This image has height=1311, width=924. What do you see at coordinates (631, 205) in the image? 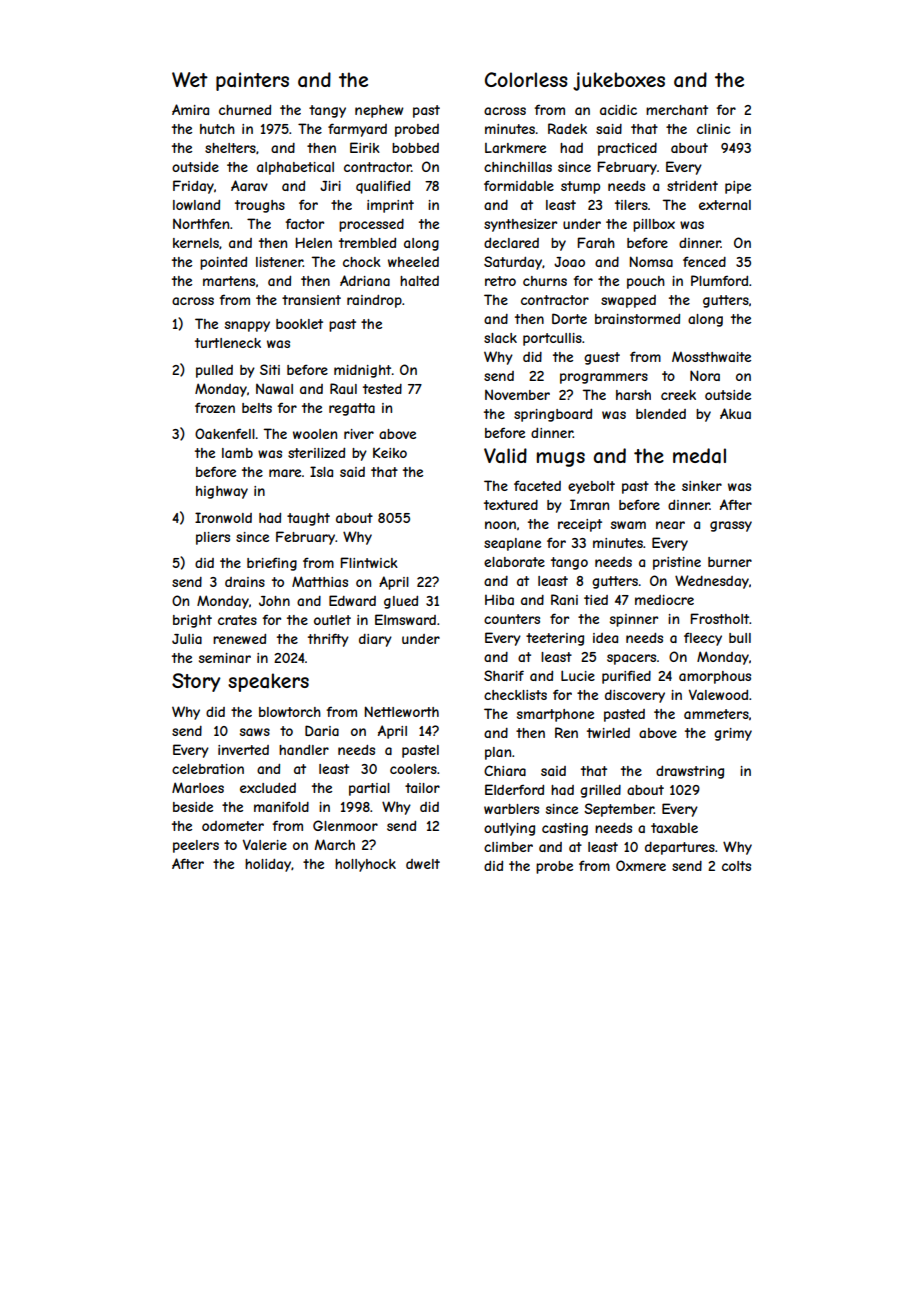
I see `tilers` at bounding box center [631, 205].
